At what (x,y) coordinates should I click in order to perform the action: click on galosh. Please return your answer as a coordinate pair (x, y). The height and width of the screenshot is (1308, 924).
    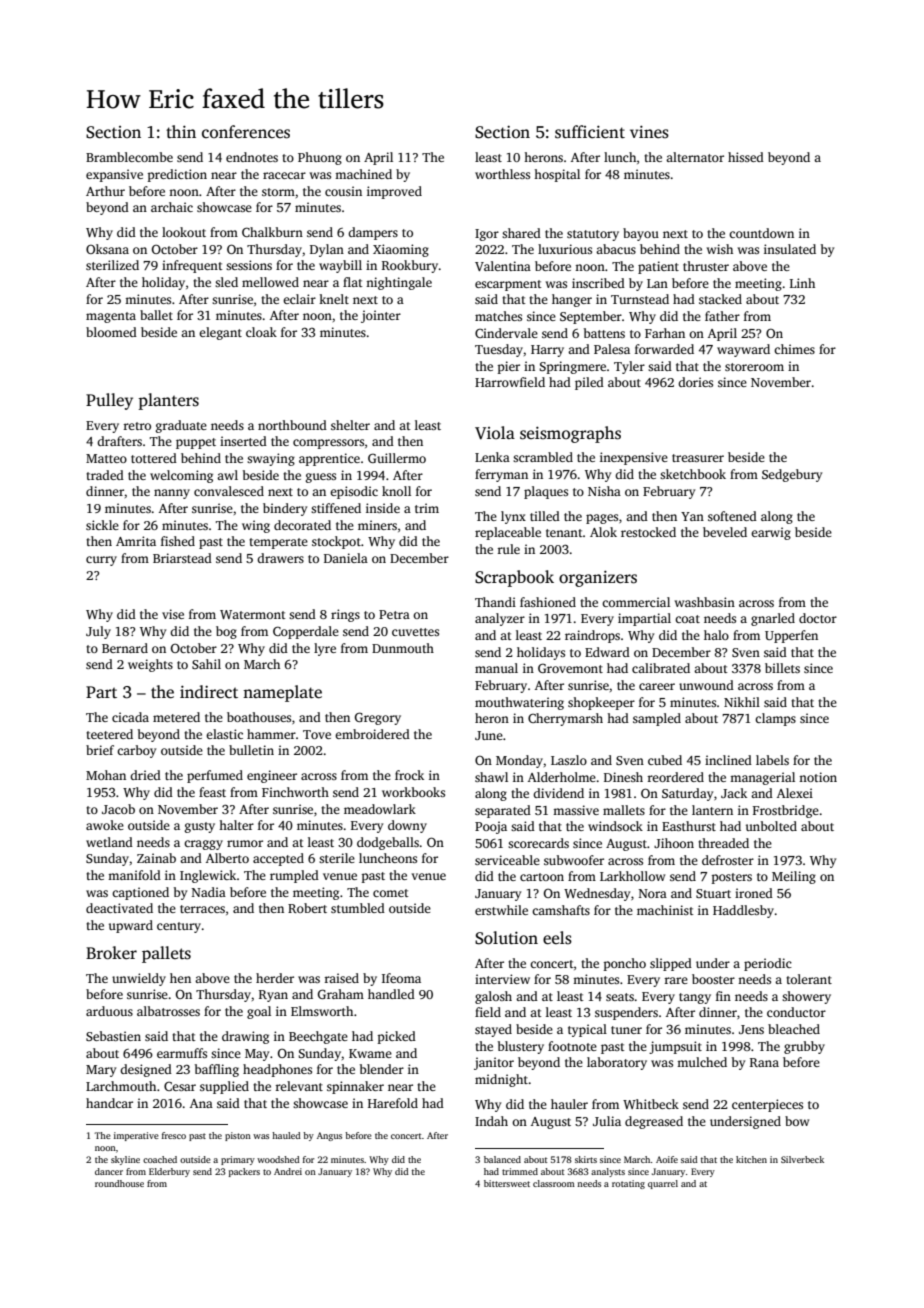
    Looking at the image, I should click on (493, 997).
